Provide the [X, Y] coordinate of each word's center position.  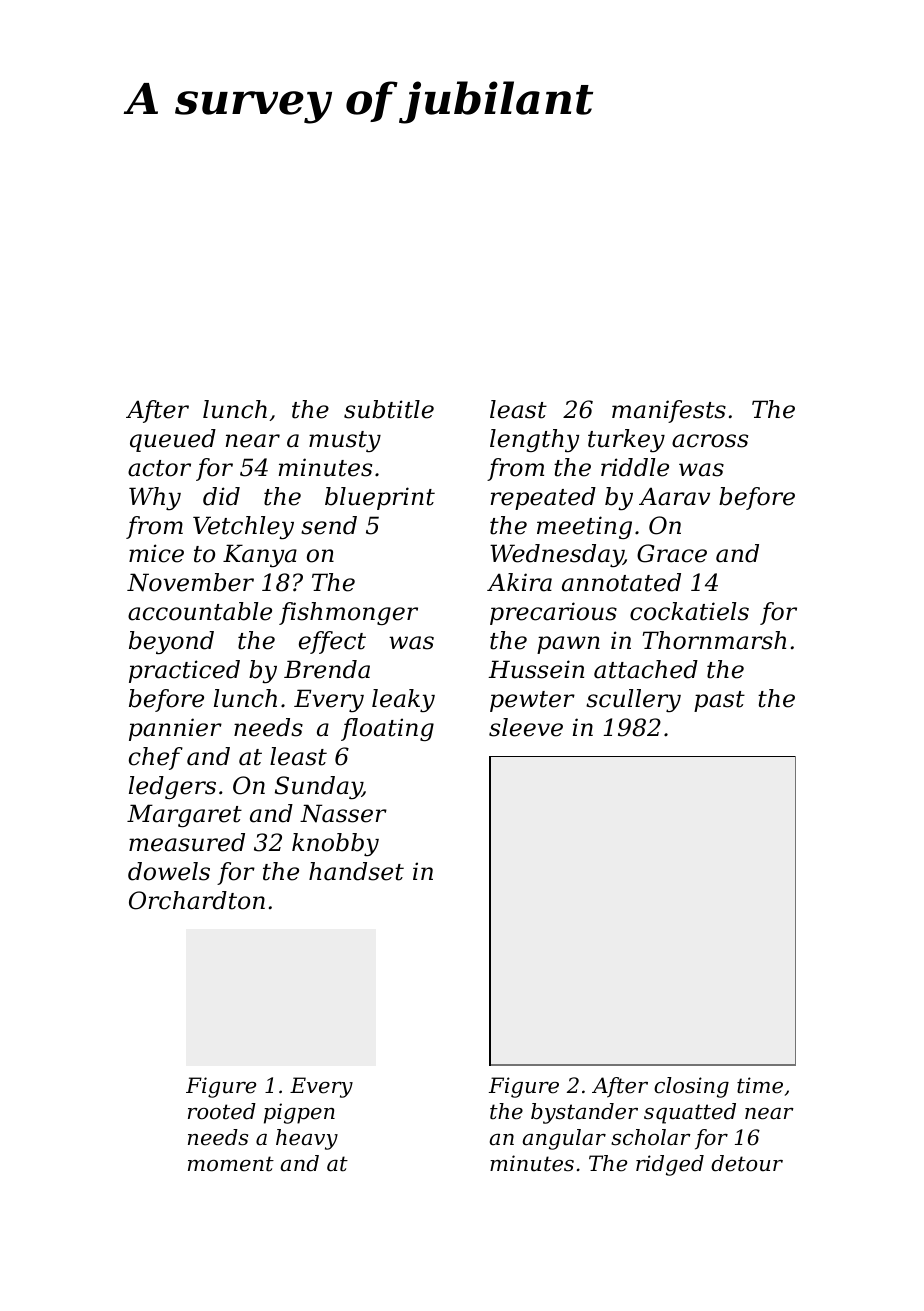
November [190, 582]
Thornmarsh [714, 640]
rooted [222, 1111]
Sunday [318, 787]
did [221, 496]
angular [564, 1139]
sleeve [526, 727]
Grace [672, 553]
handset [356, 871]
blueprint [380, 498]
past [719, 701]
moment [231, 1164]
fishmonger [348, 613]
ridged [670, 1165]
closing [691, 1087]
